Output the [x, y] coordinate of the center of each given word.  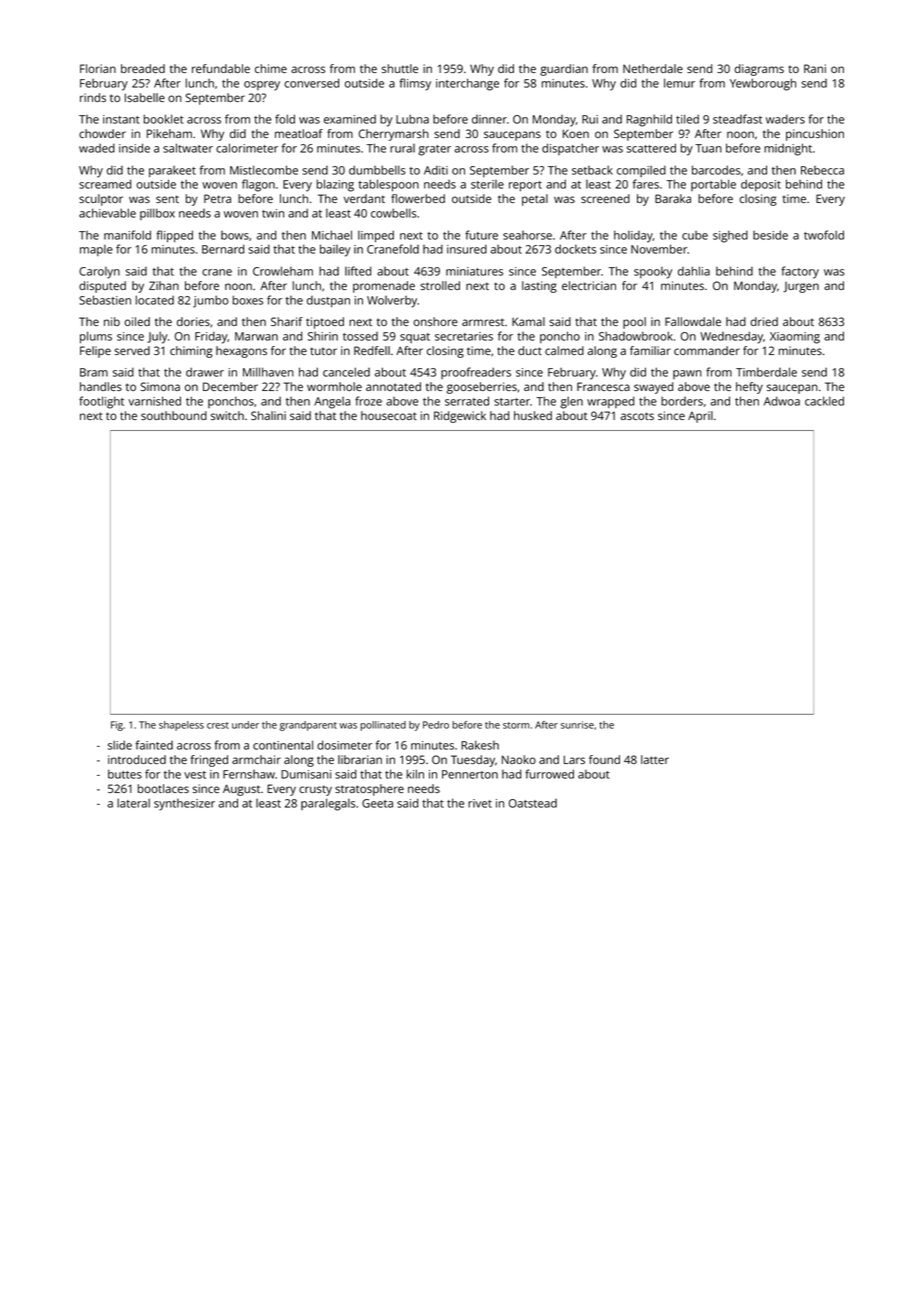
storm [516, 725]
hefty [749, 388]
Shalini [268, 415]
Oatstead [533, 803]
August [241, 790]
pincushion [815, 135]
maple [96, 250]
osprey [262, 86]
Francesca [603, 386]
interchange [467, 84]
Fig [117, 726]
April [700, 417]
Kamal [528, 321]
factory [800, 272]
